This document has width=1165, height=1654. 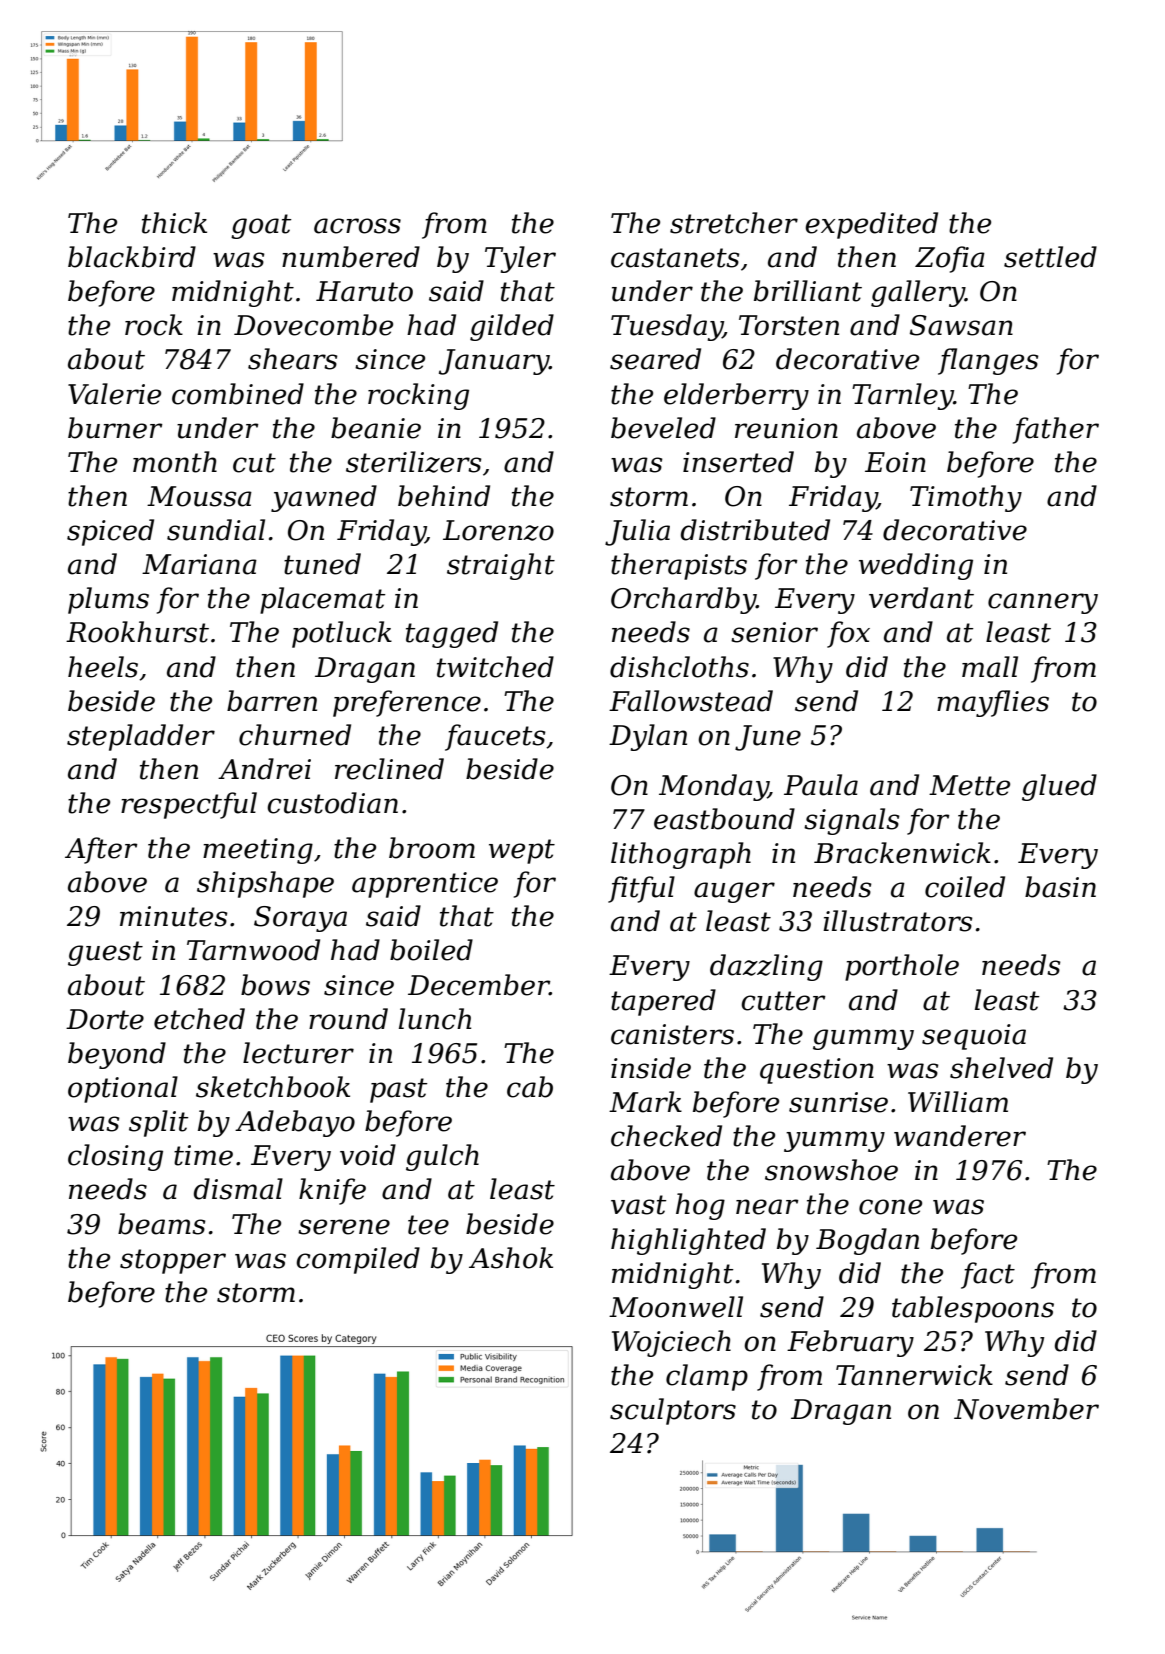 What do you see at coordinates (988, 361) in the document?
I see `flanges` at bounding box center [988, 361].
